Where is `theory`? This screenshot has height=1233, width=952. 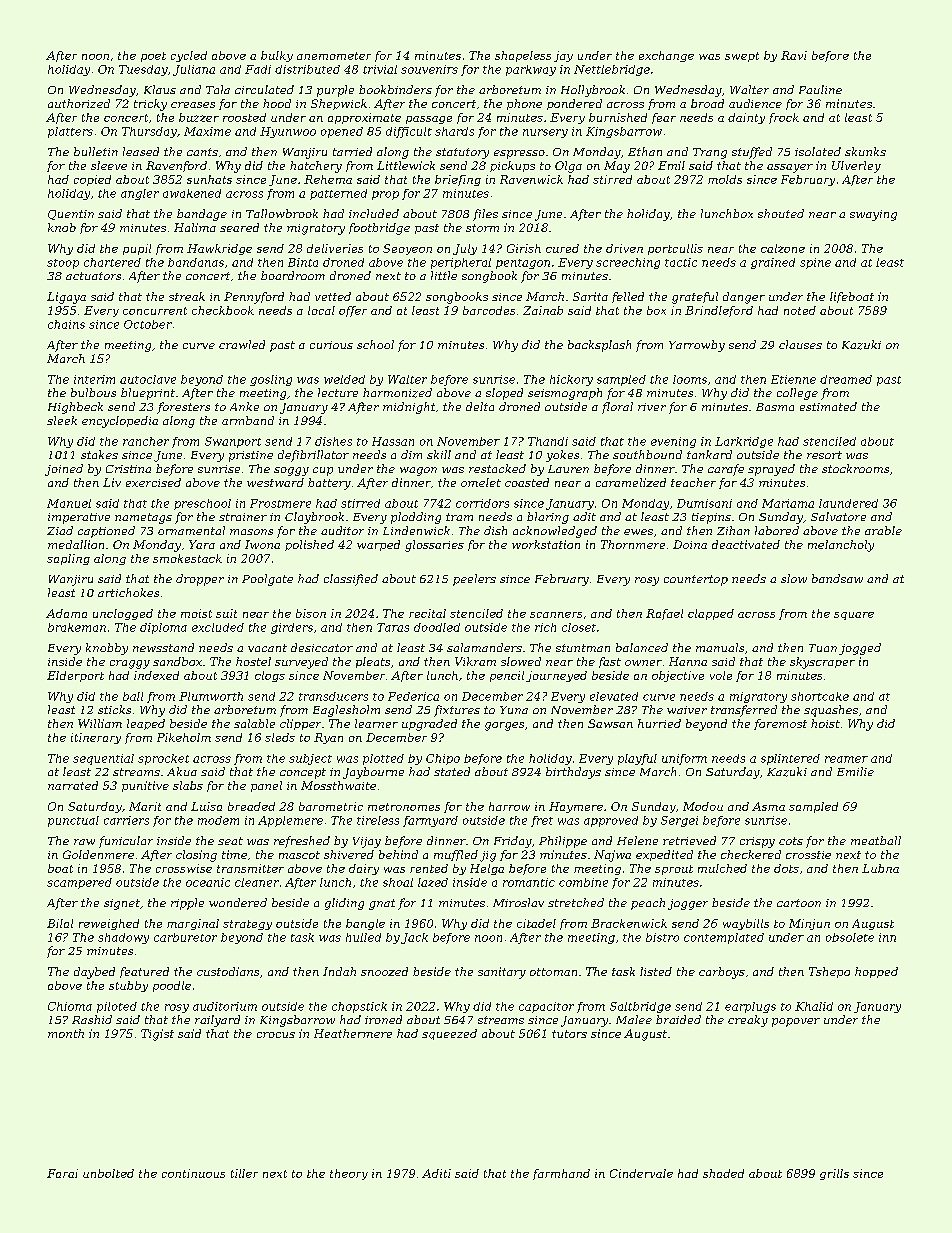 theory is located at coordinates (349, 1174).
